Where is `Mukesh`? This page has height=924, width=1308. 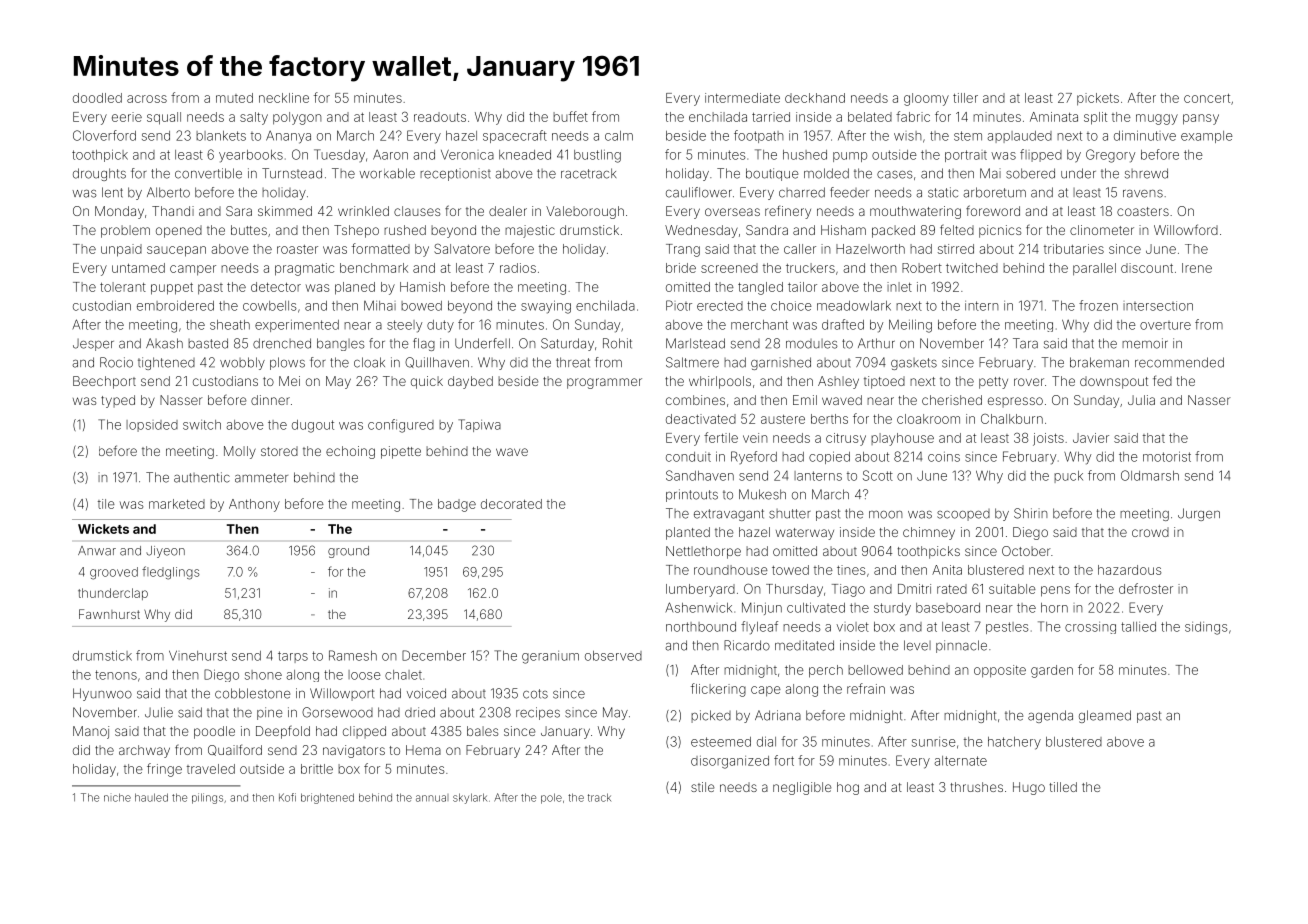 Mukesh is located at coordinates (762, 494).
